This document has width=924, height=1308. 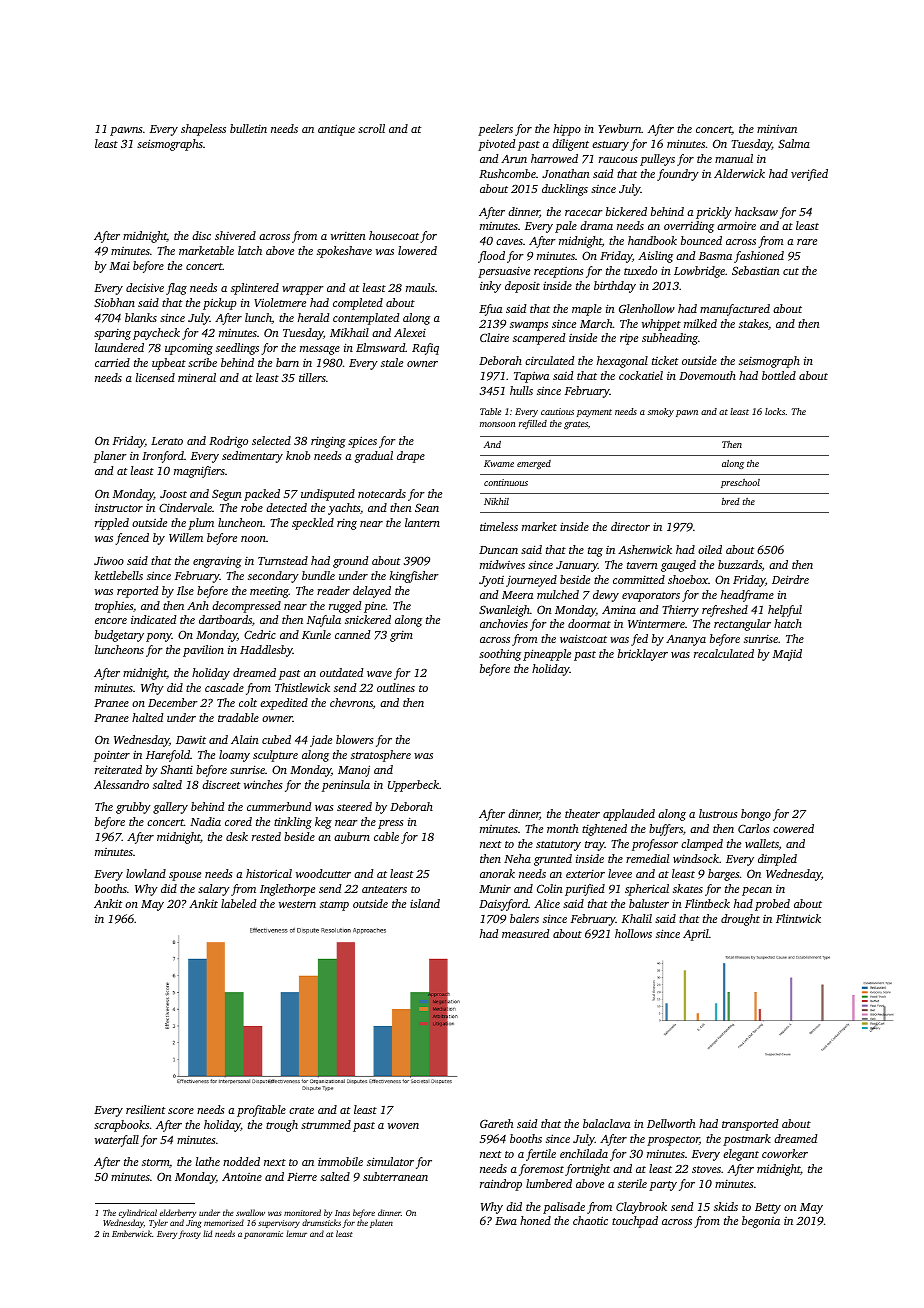 I want to click on salary, so click(x=214, y=890).
